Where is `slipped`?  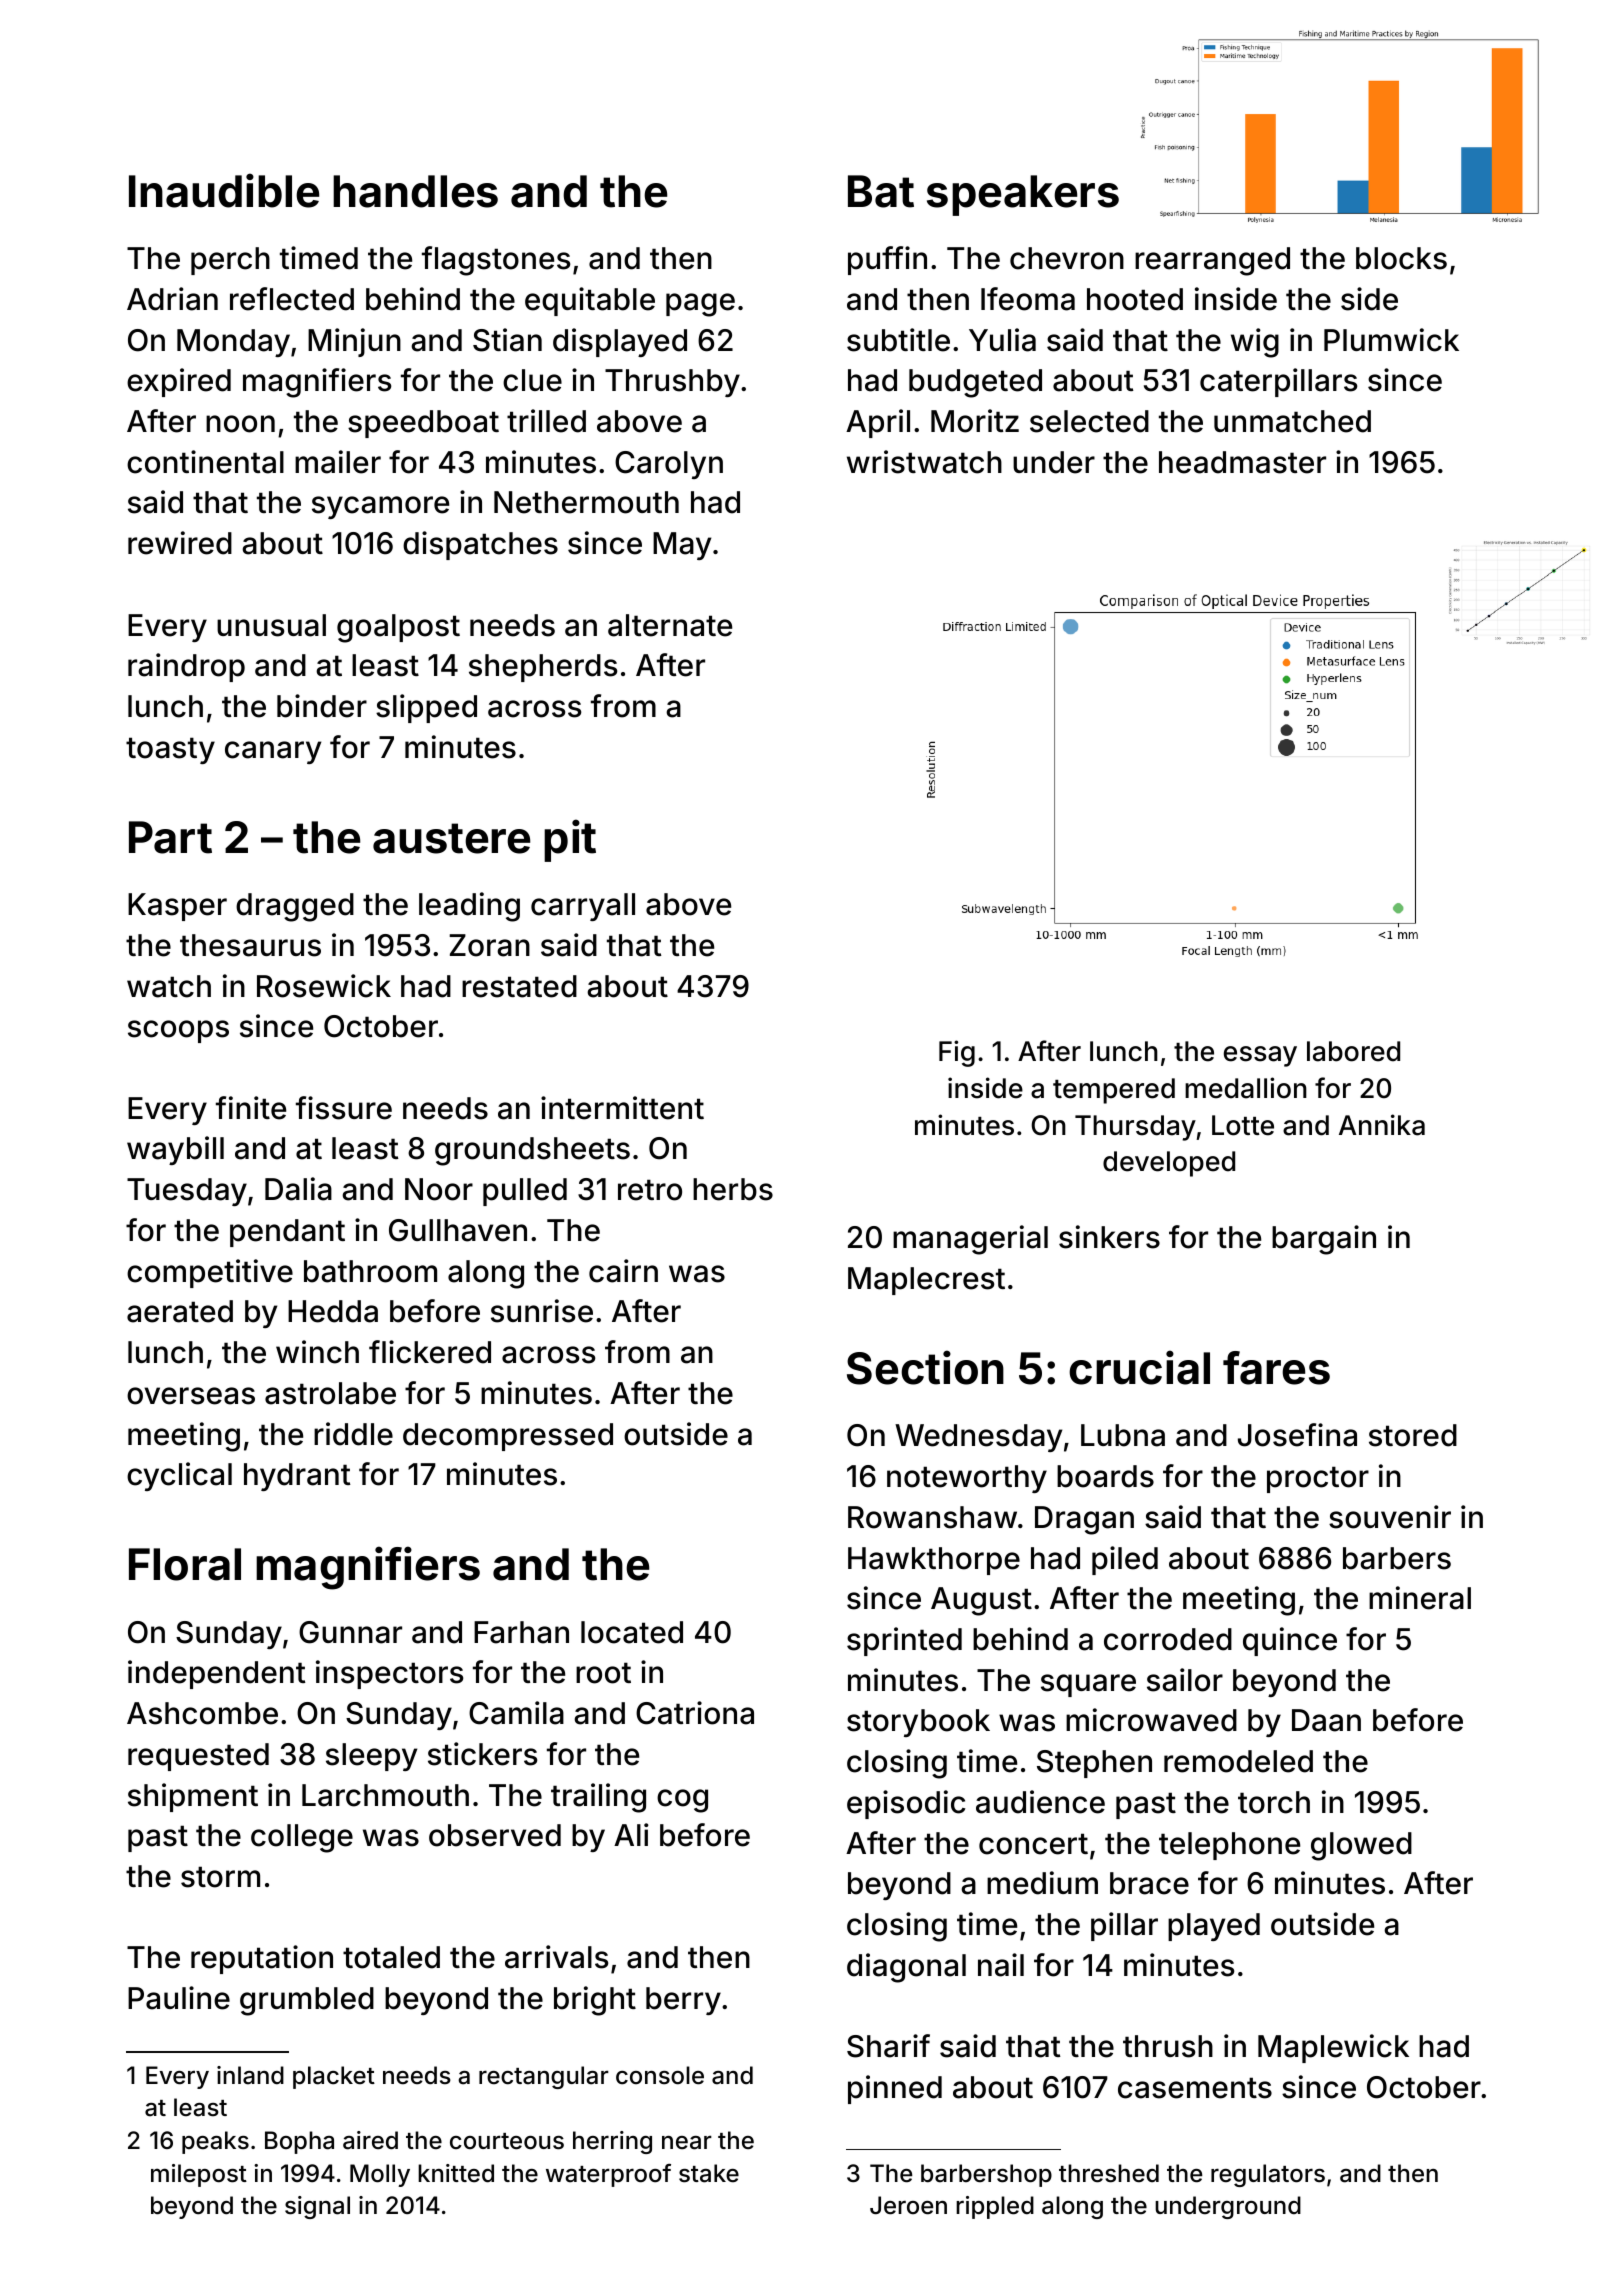 slipped is located at coordinates (426, 708).
